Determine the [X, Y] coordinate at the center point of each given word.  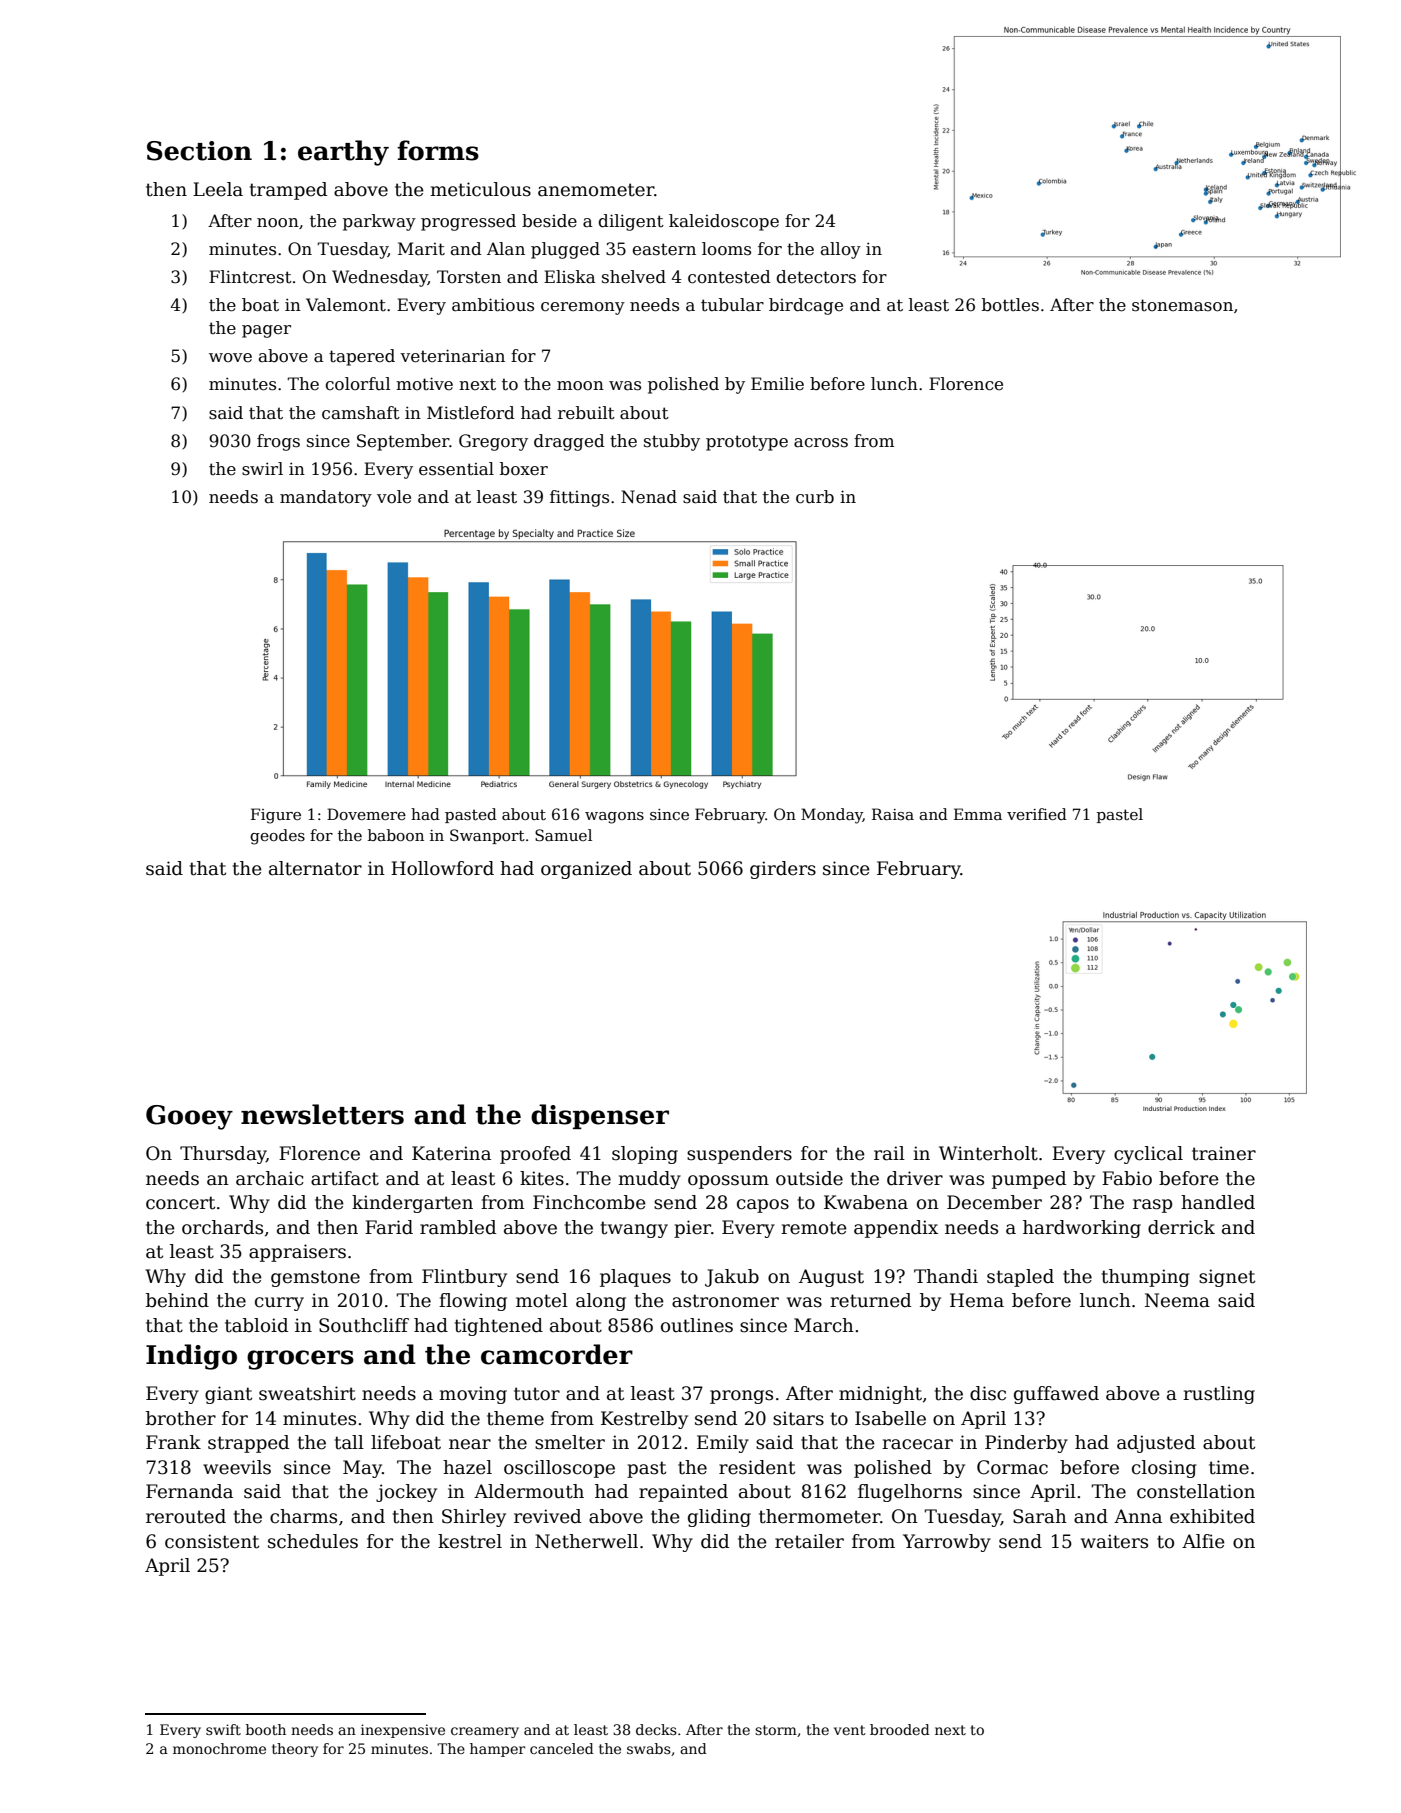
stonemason [1182, 305]
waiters [1114, 1541]
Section [199, 151]
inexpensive [403, 1731]
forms [438, 150]
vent [849, 1730]
